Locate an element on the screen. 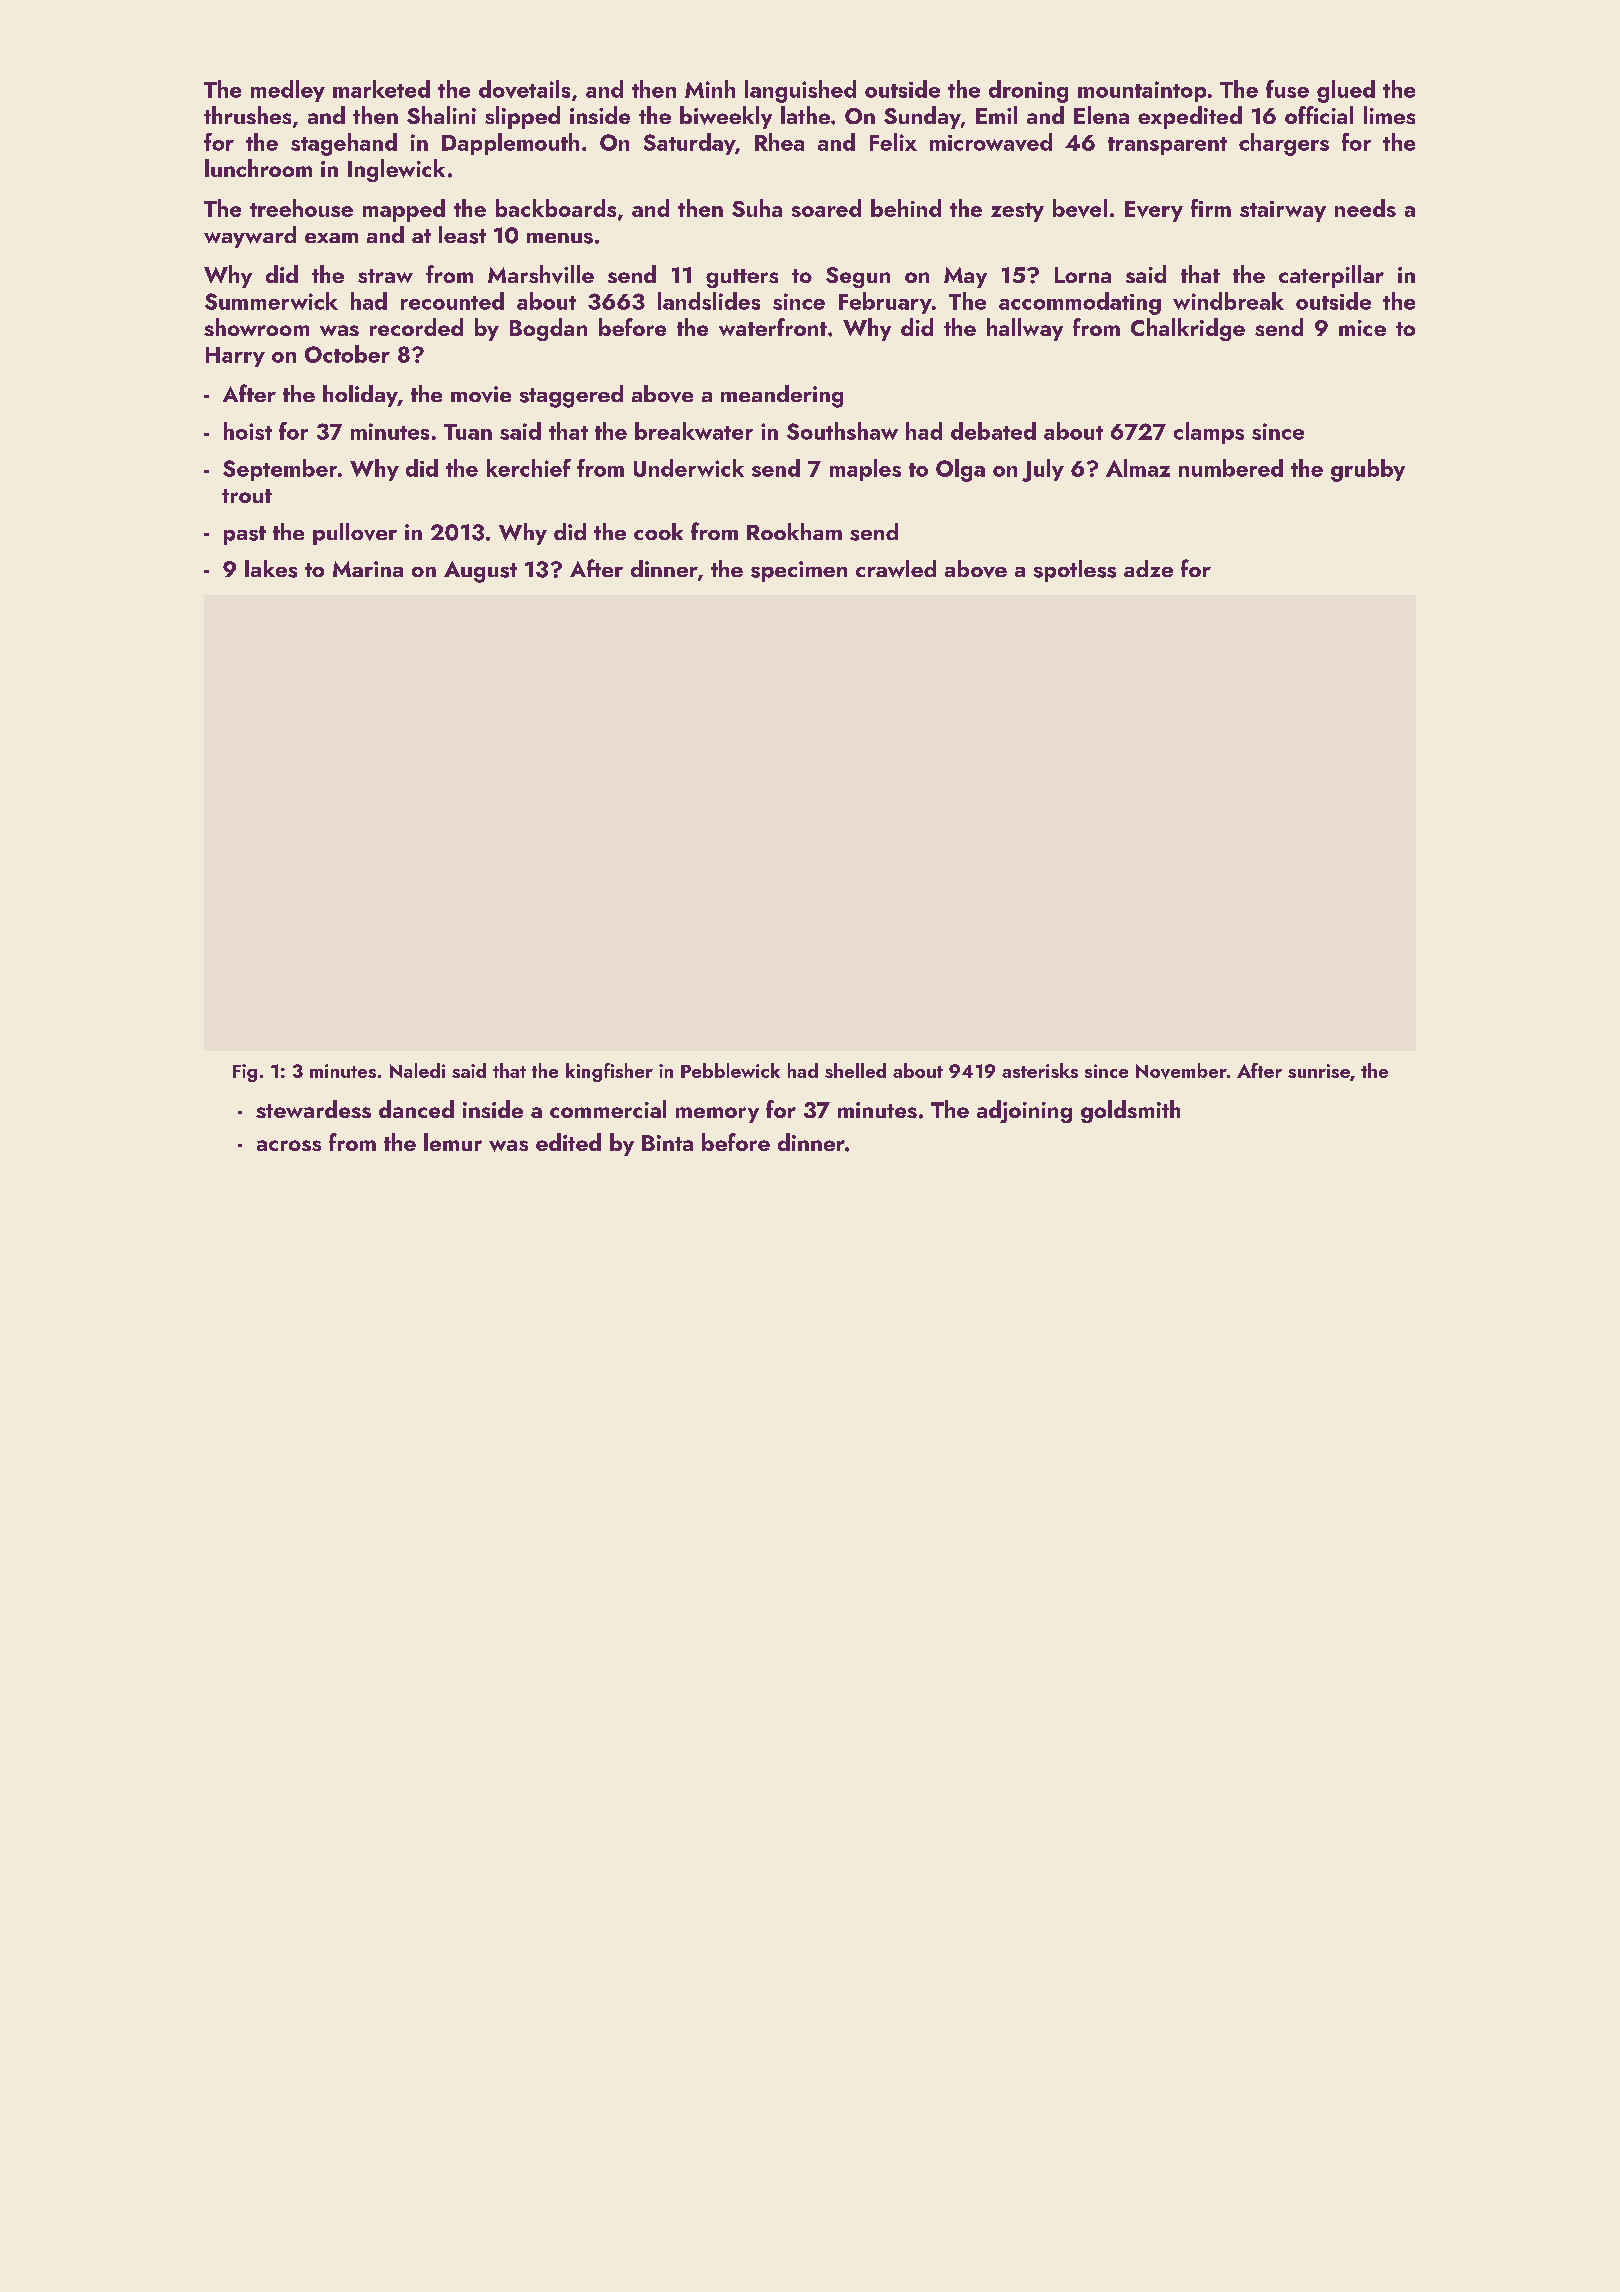 This screenshot has height=2292, width=1620. caterpillar is located at coordinates (1331, 276).
